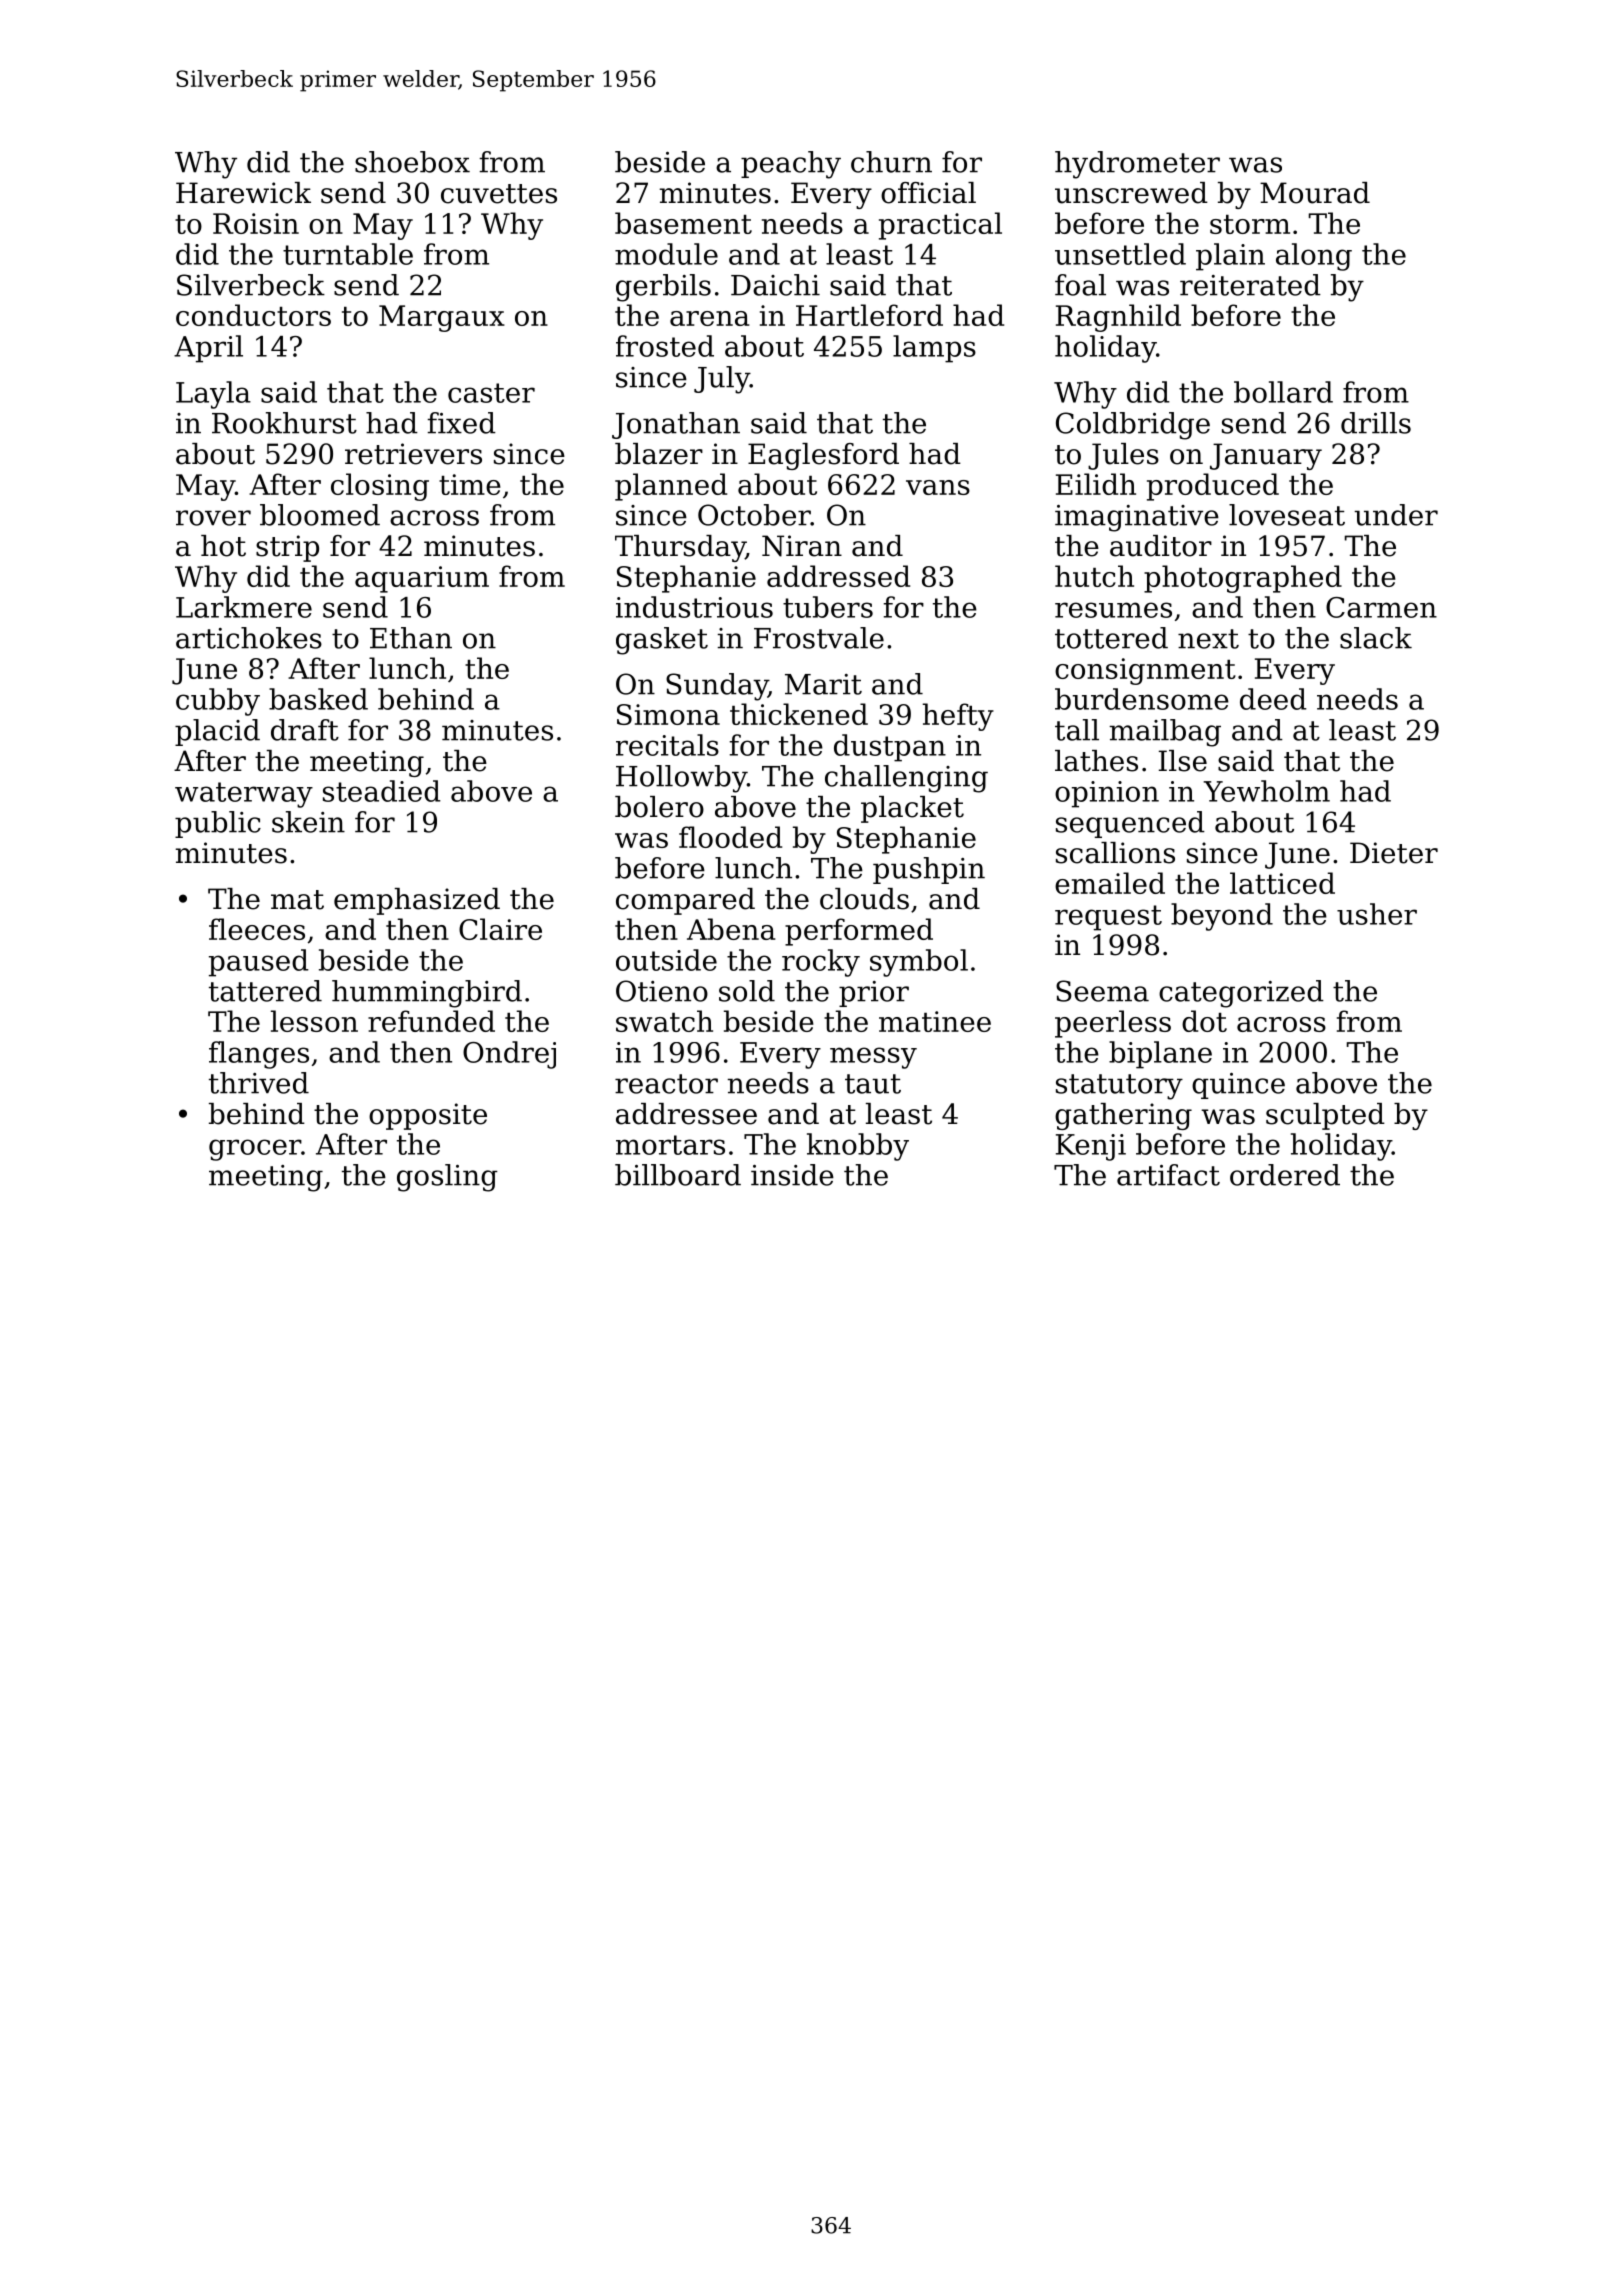 Image resolution: width=1620 pixels, height=2292 pixels. What do you see at coordinates (792, 1175) in the screenshot?
I see `inside` at bounding box center [792, 1175].
